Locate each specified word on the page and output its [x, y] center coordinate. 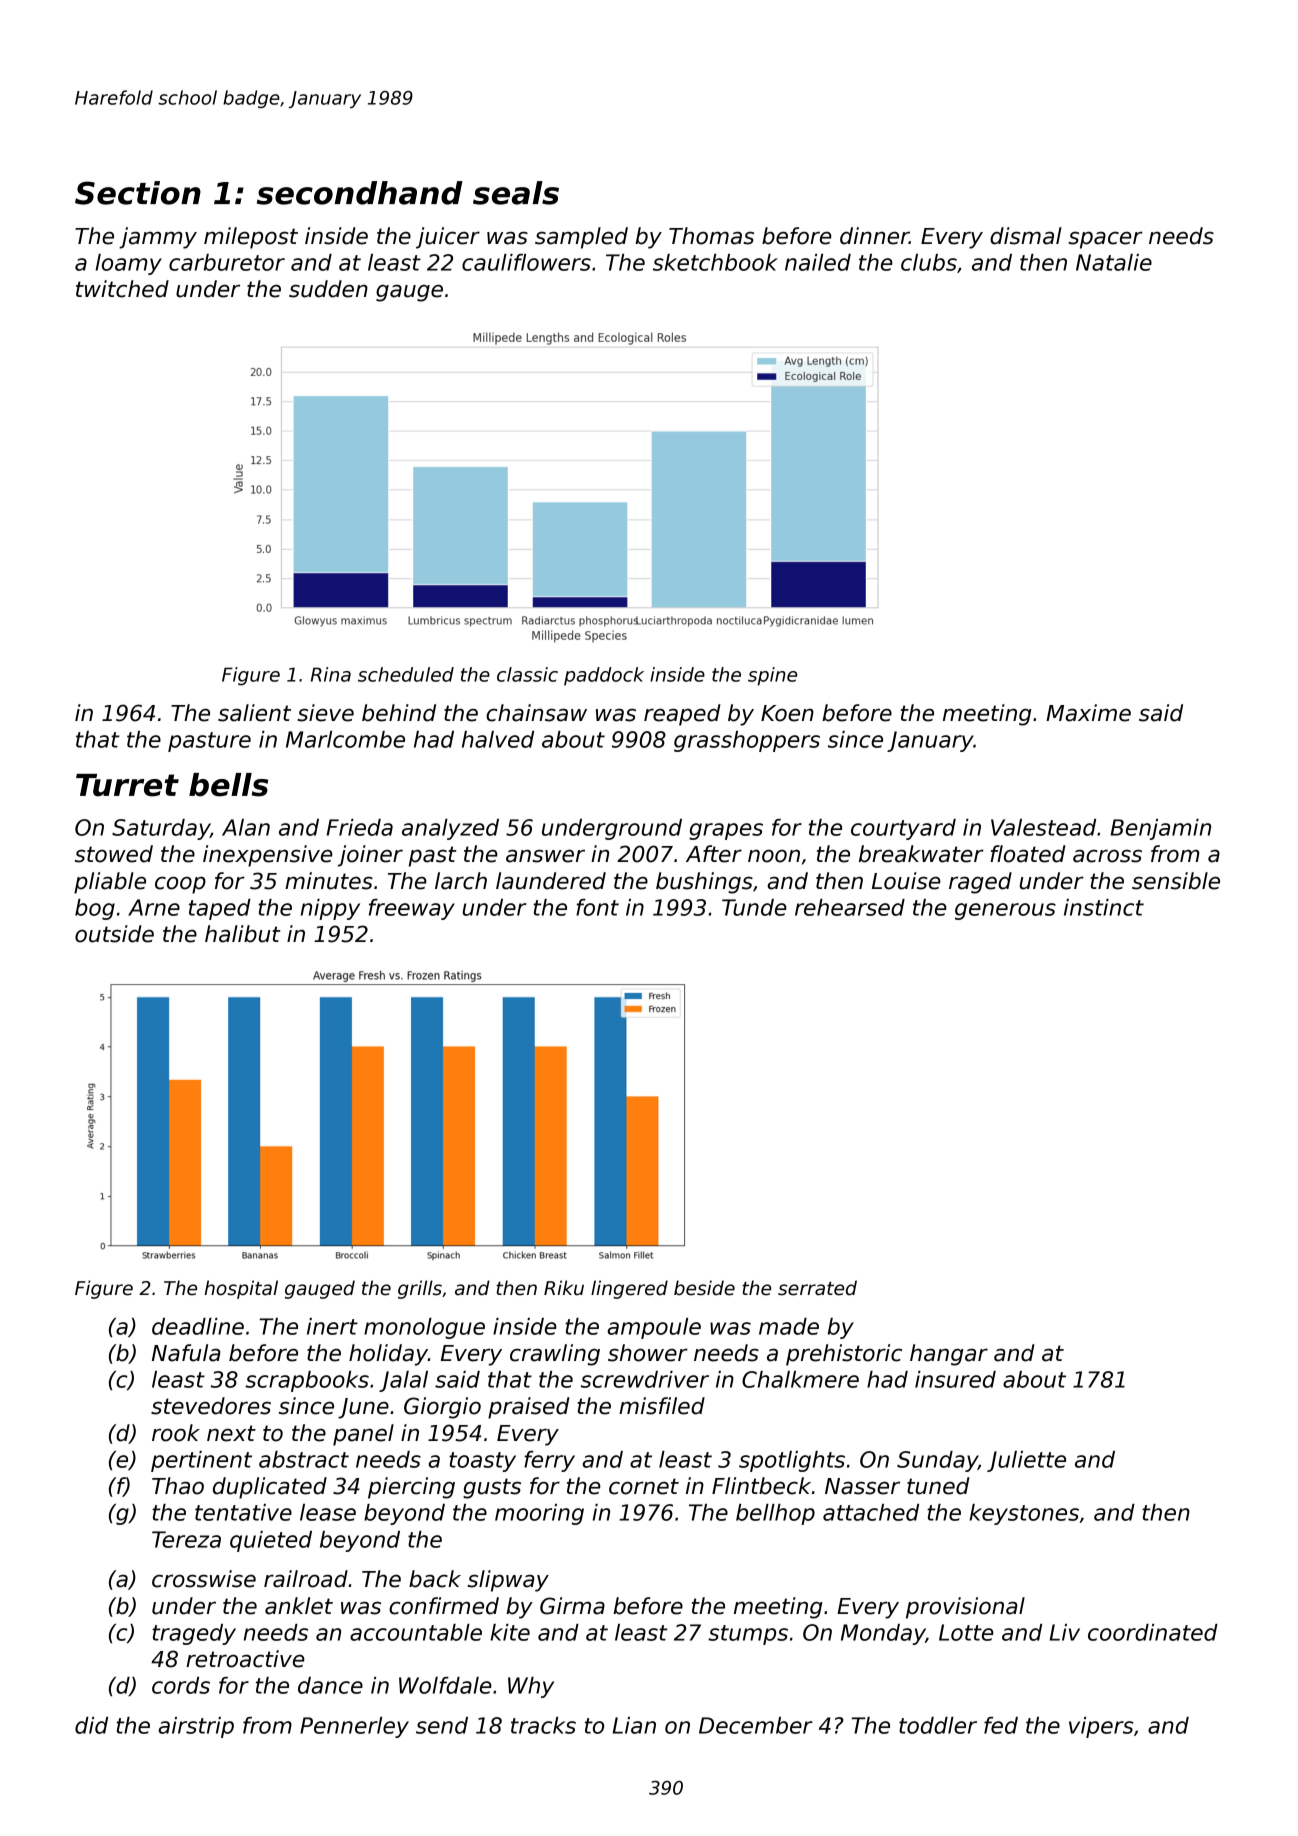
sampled [581, 238]
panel [363, 1435]
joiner [370, 856]
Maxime [1088, 713]
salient [254, 713]
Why [531, 1687]
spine [772, 676]
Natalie [1114, 262]
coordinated [1153, 1632]
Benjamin [1161, 829]
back [435, 1579]
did [91, 1725]
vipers [1101, 1727]
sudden [328, 289]
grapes [726, 831]
